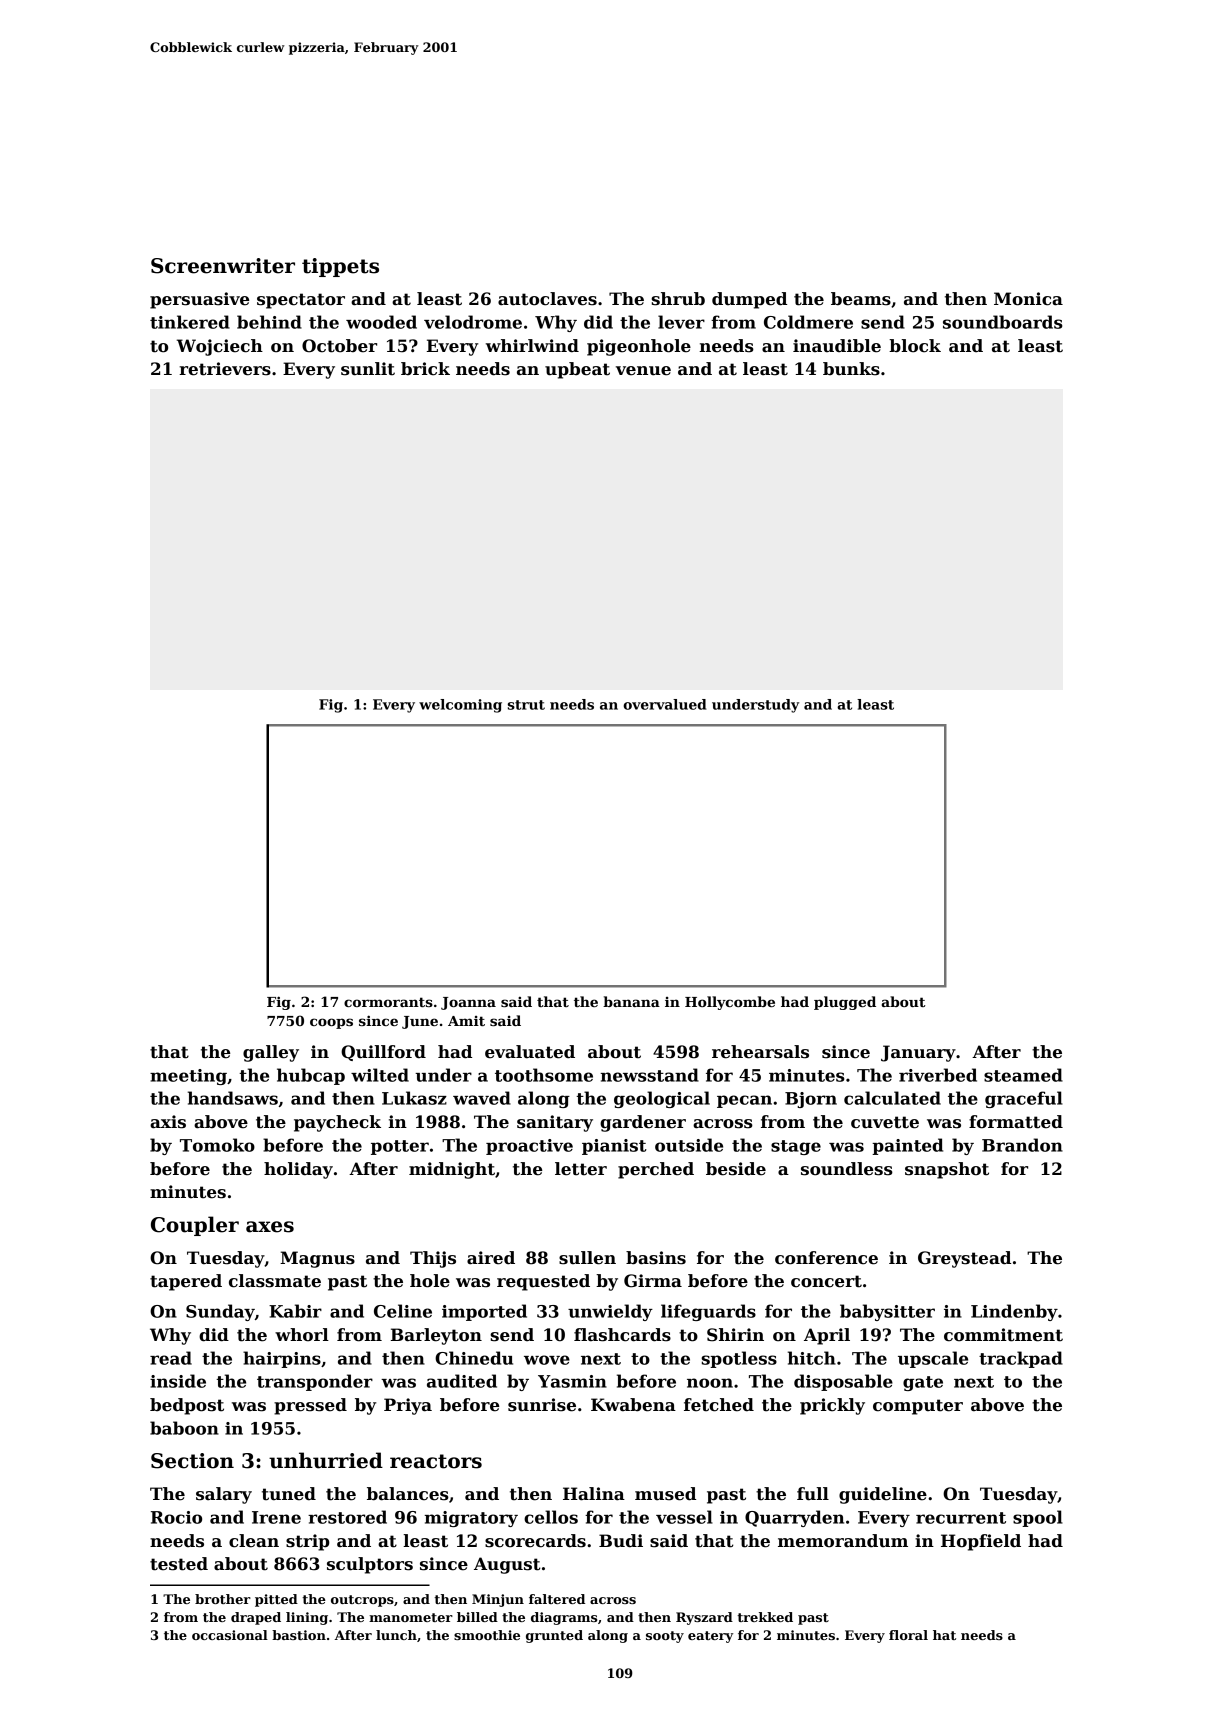 The width and height of the document is (1213, 1716). I want to click on coops, so click(331, 1023).
